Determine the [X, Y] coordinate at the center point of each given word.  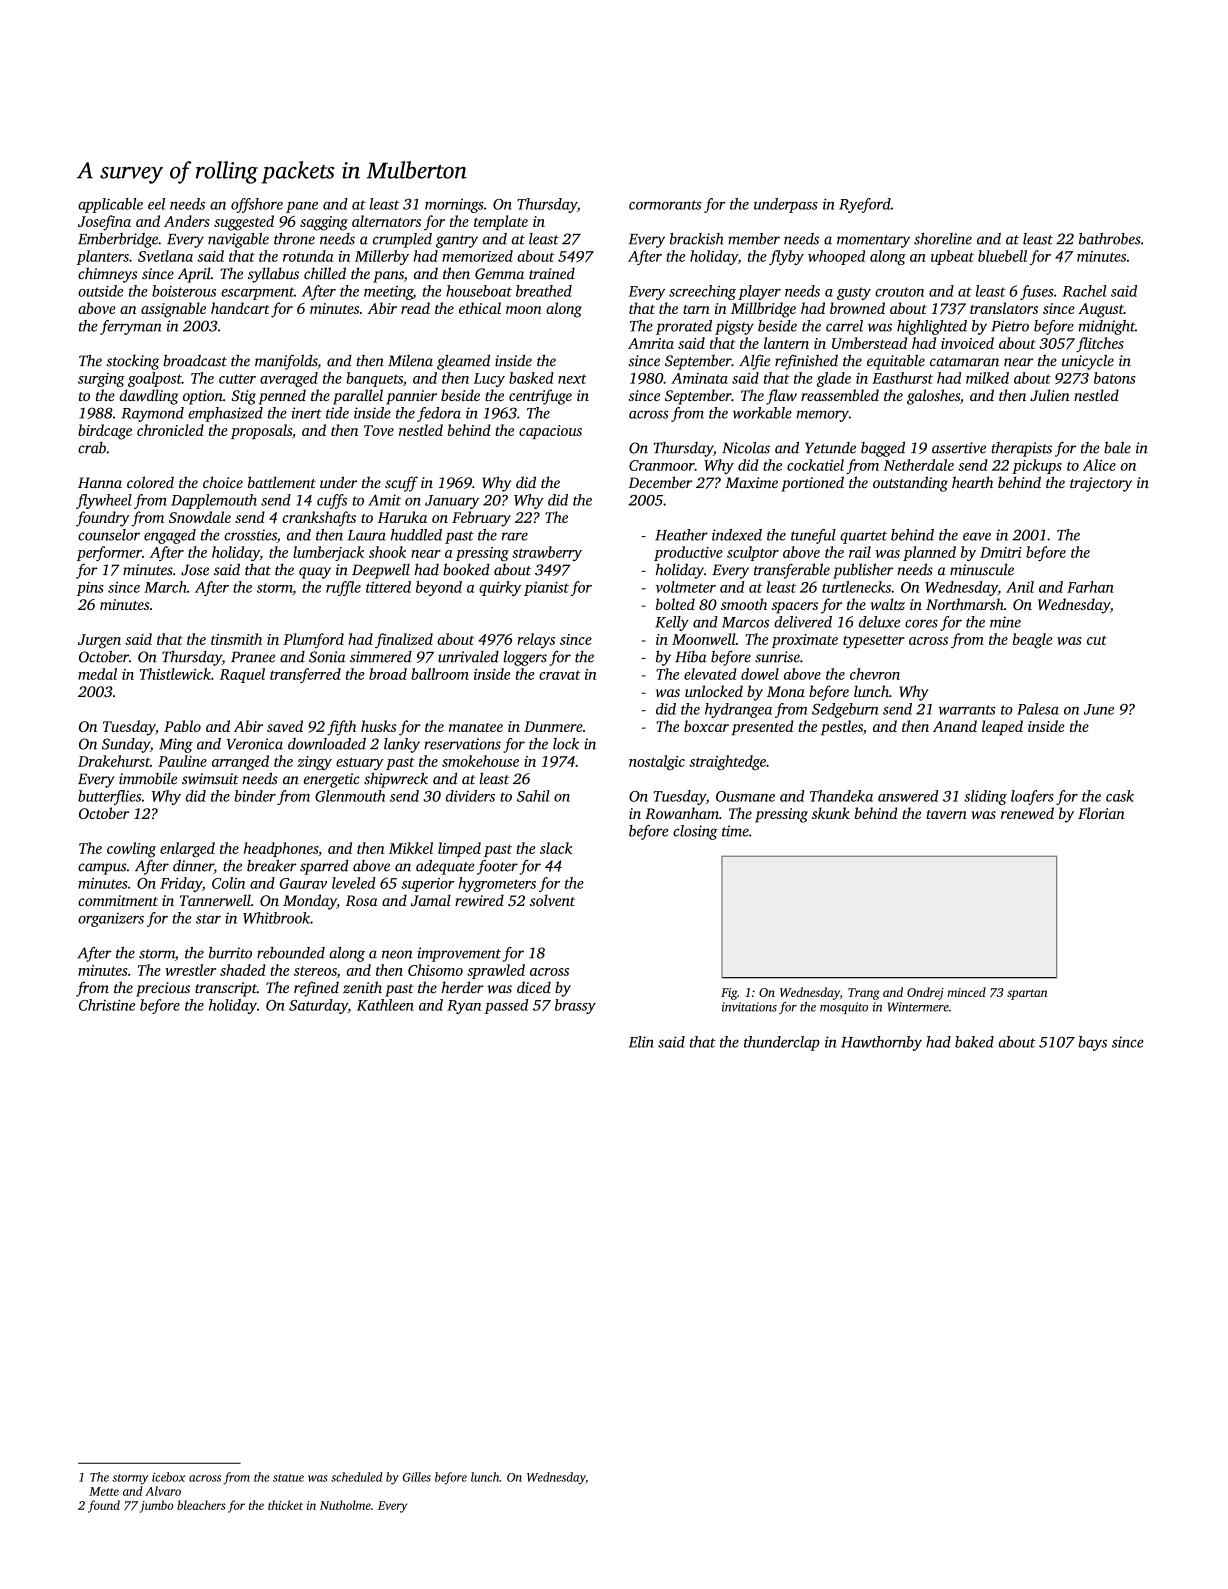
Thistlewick [175, 674]
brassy [575, 1006]
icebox [169, 1477]
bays [1092, 1043]
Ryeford [865, 205]
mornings [454, 206]
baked [974, 1042]
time [735, 831]
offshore [257, 205]
